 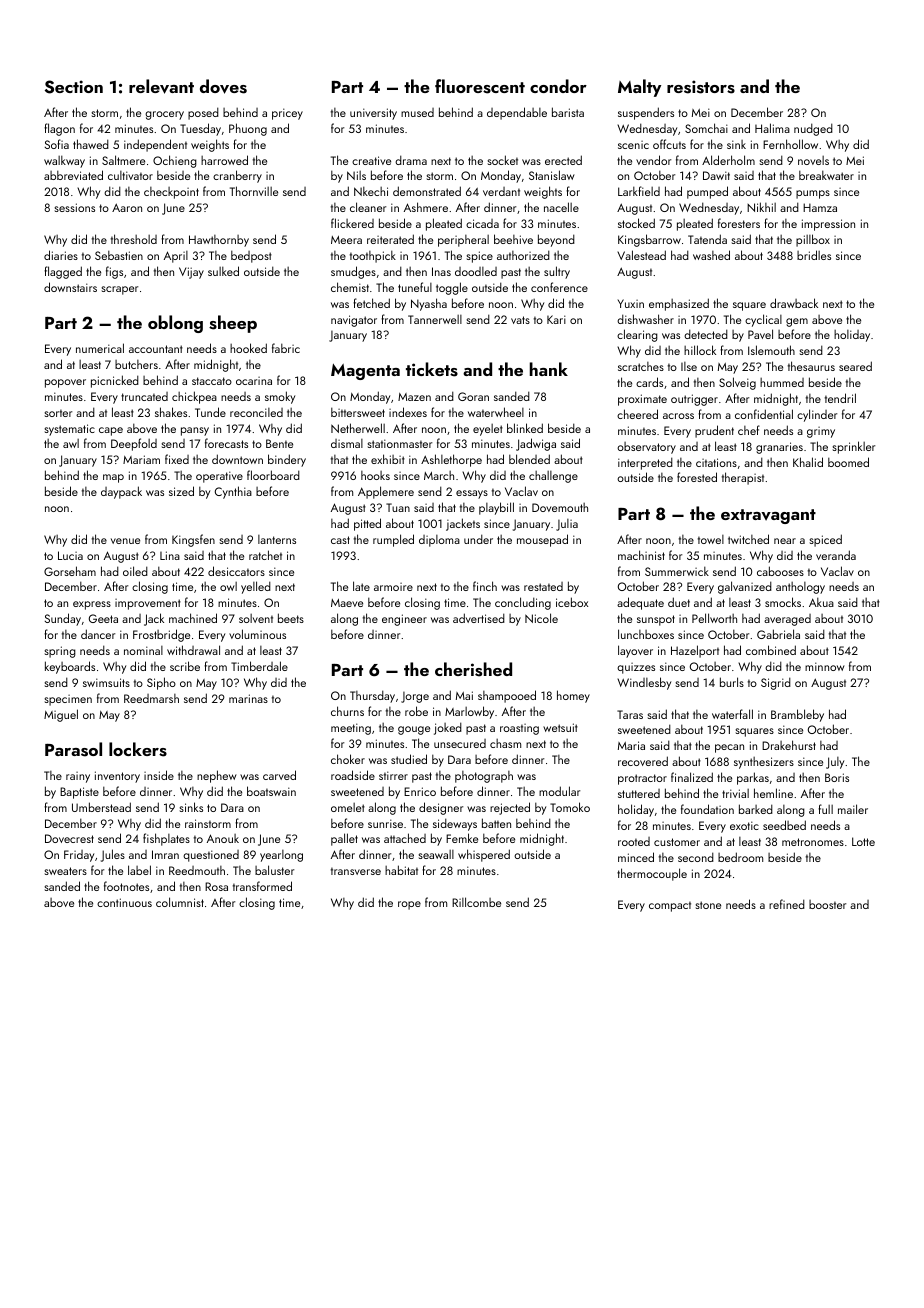 What do you see at coordinates (711, 255) in the document?
I see `washed` at bounding box center [711, 255].
